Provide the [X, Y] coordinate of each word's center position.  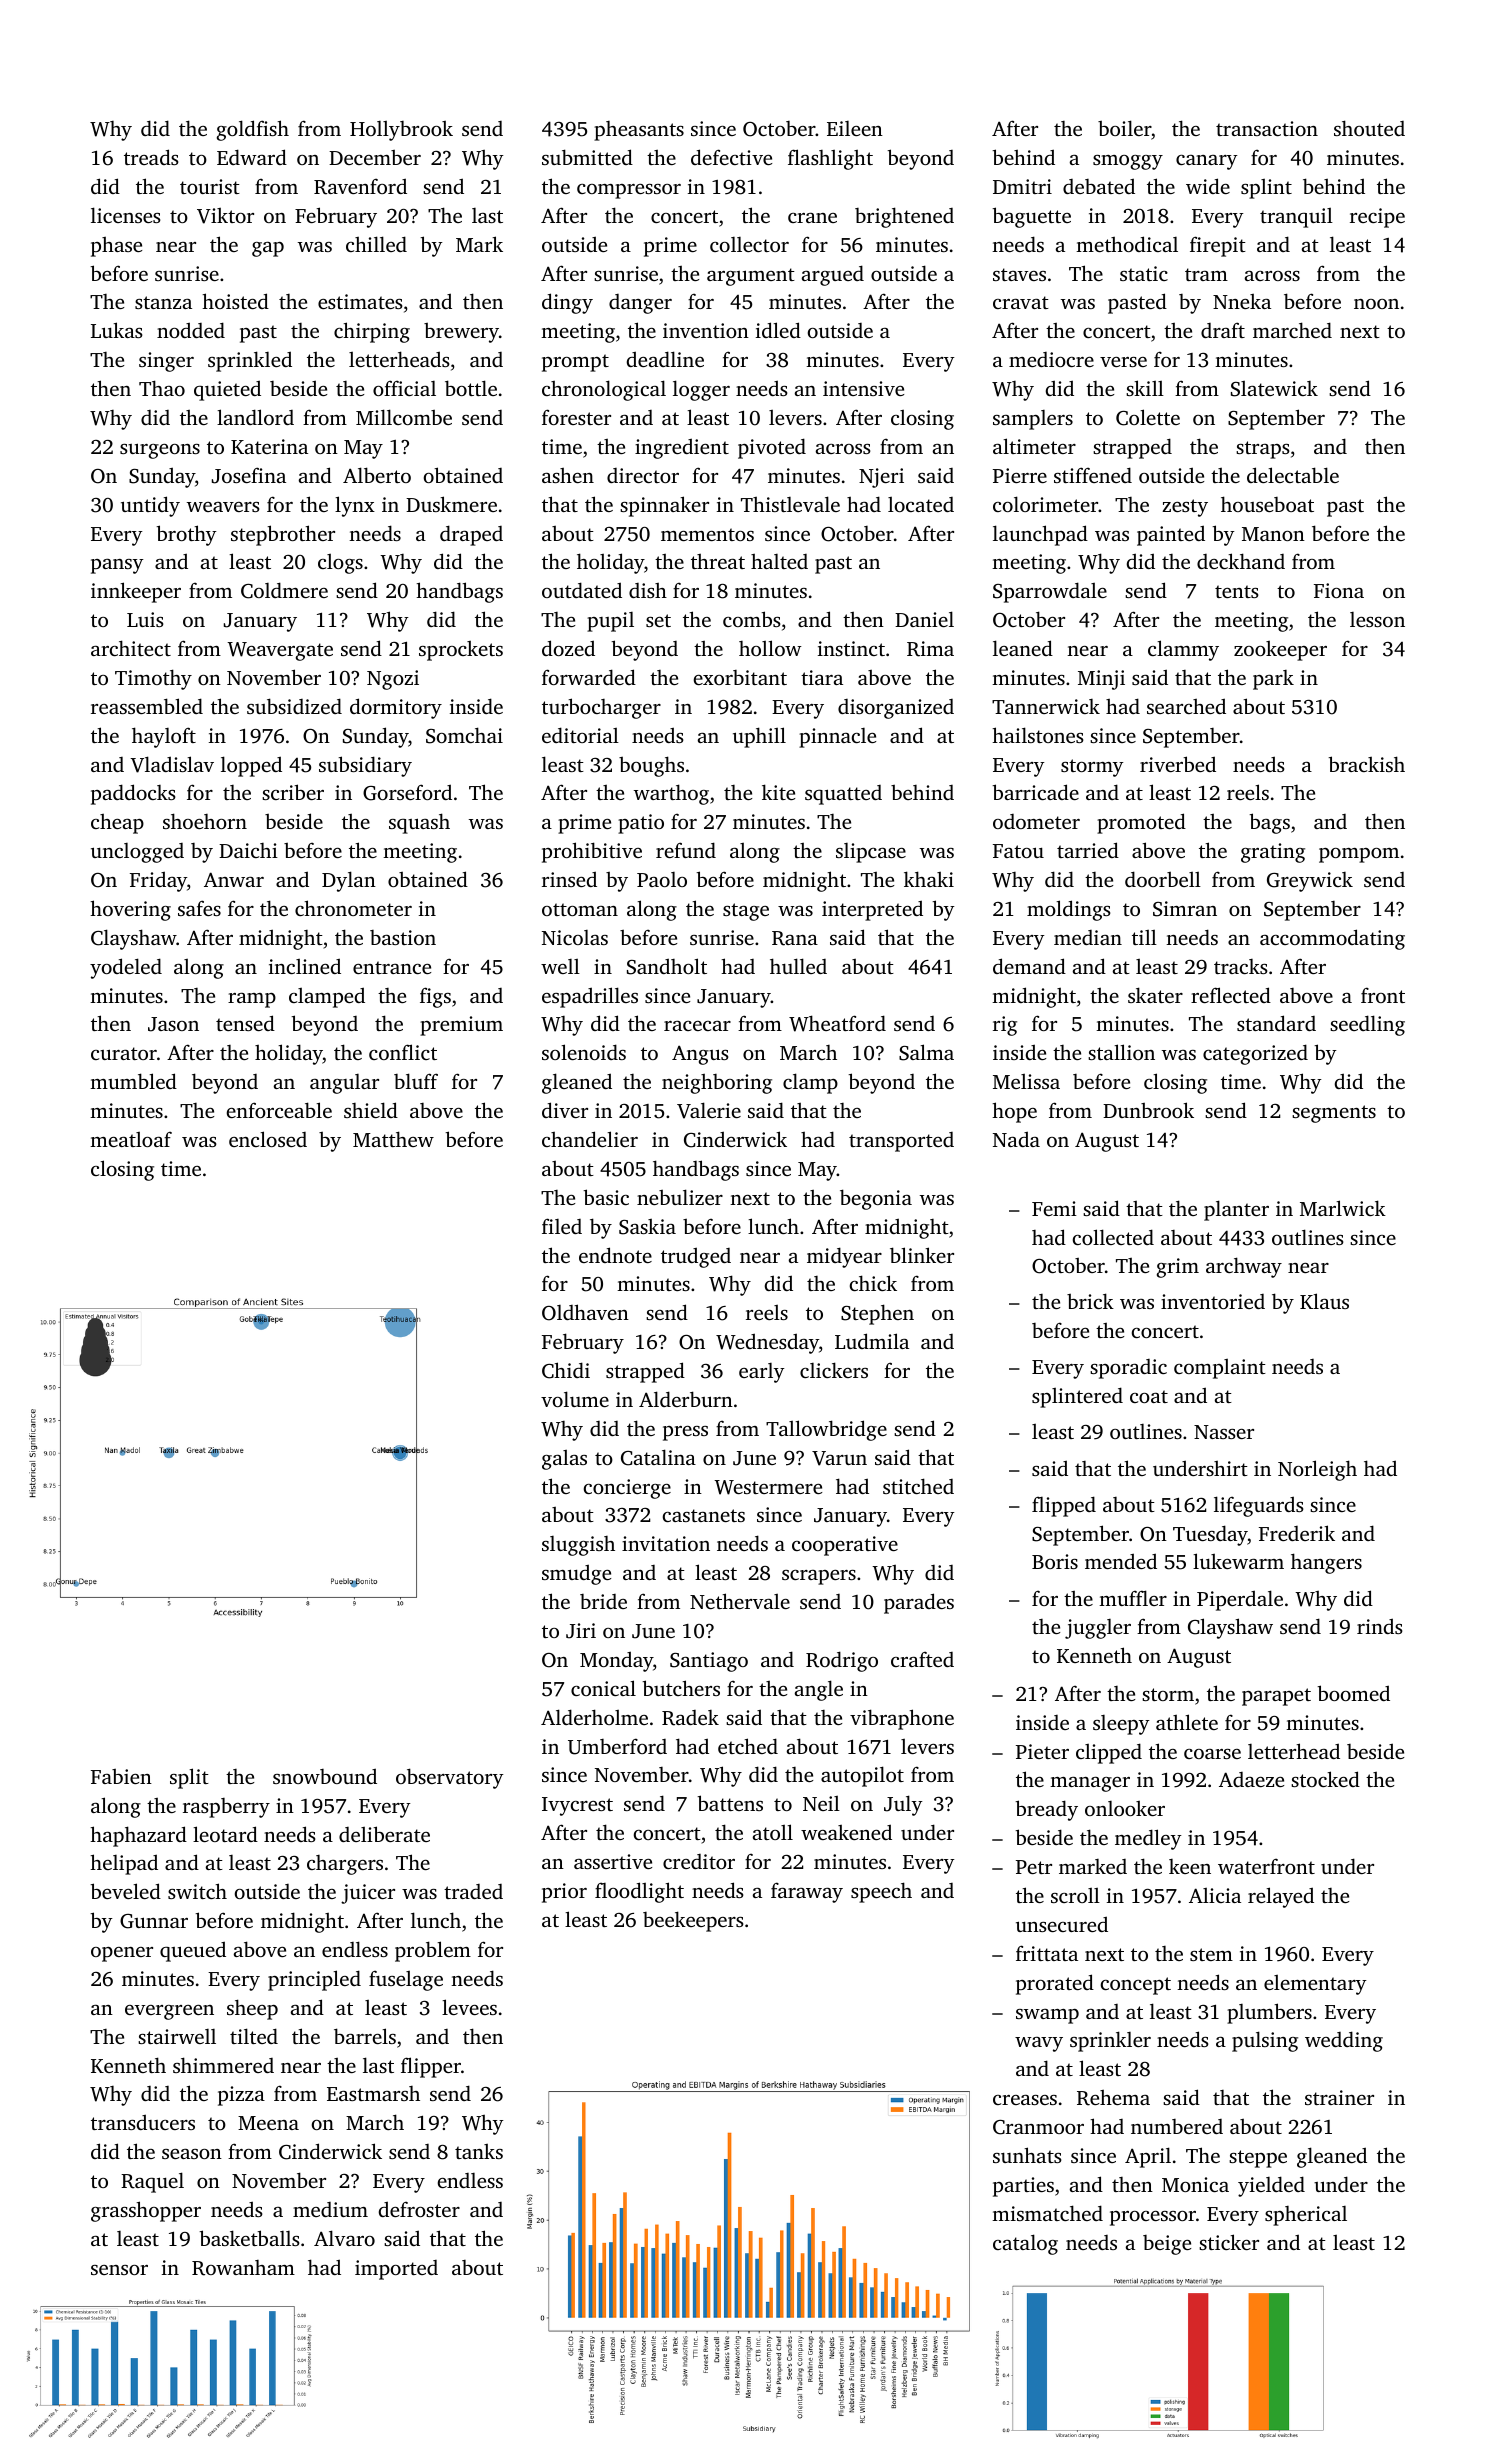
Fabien [121, 1776]
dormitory [396, 708]
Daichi [248, 850]
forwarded [589, 677]
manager [1090, 1784]
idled [778, 330]
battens [730, 1803]
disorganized [896, 709]
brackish [1366, 764]
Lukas [117, 330]
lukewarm [1238, 1561]
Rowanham [243, 2268]
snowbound [325, 1776]
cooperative [845, 1546]
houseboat [1267, 504]
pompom [1359, 855]
